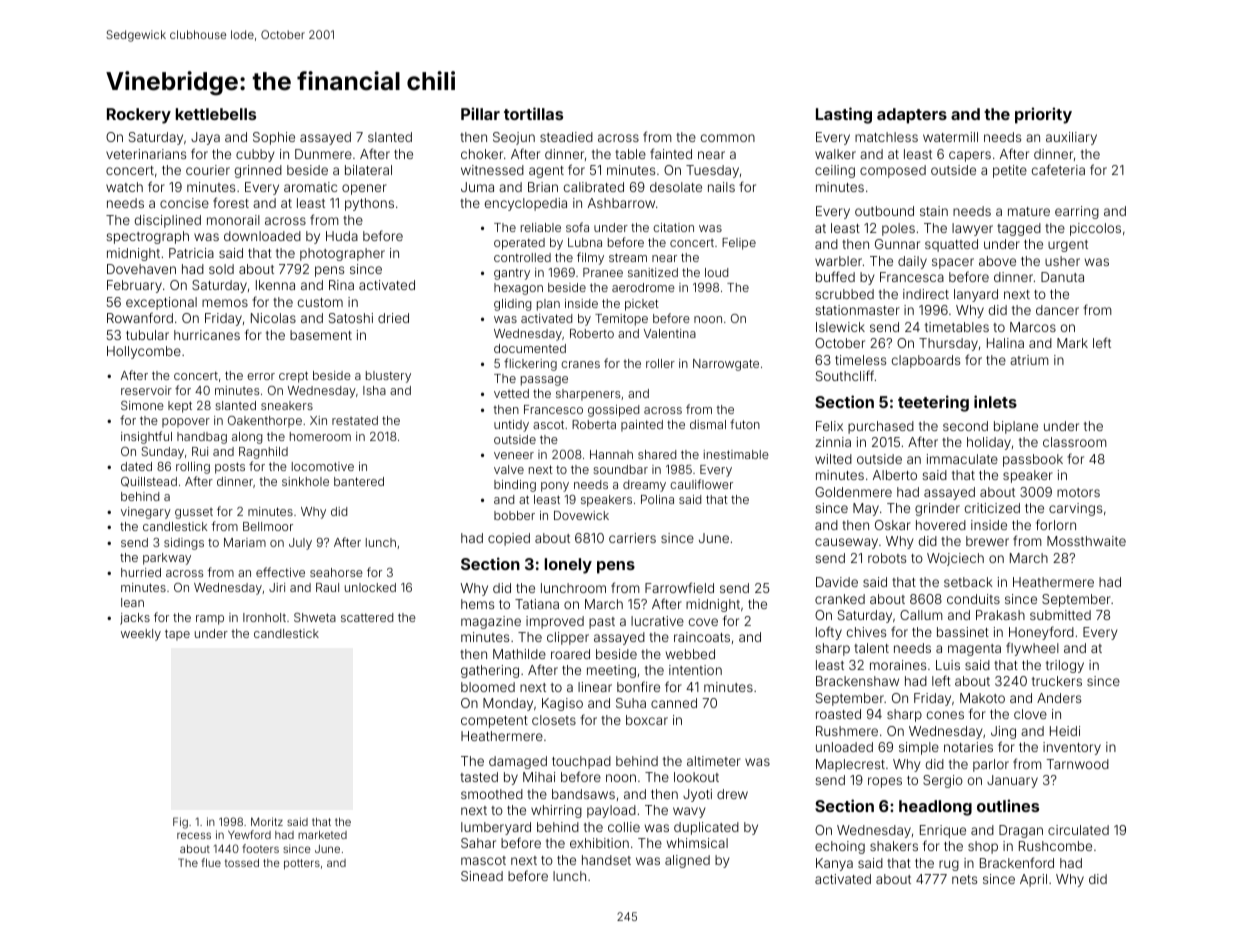 Image resolution: width=1233 pixels, height=952 pixels. What do you see at coordinates (492, 170) in the screenshot?
I see `witnessed` at bounding box center [492, 170].
